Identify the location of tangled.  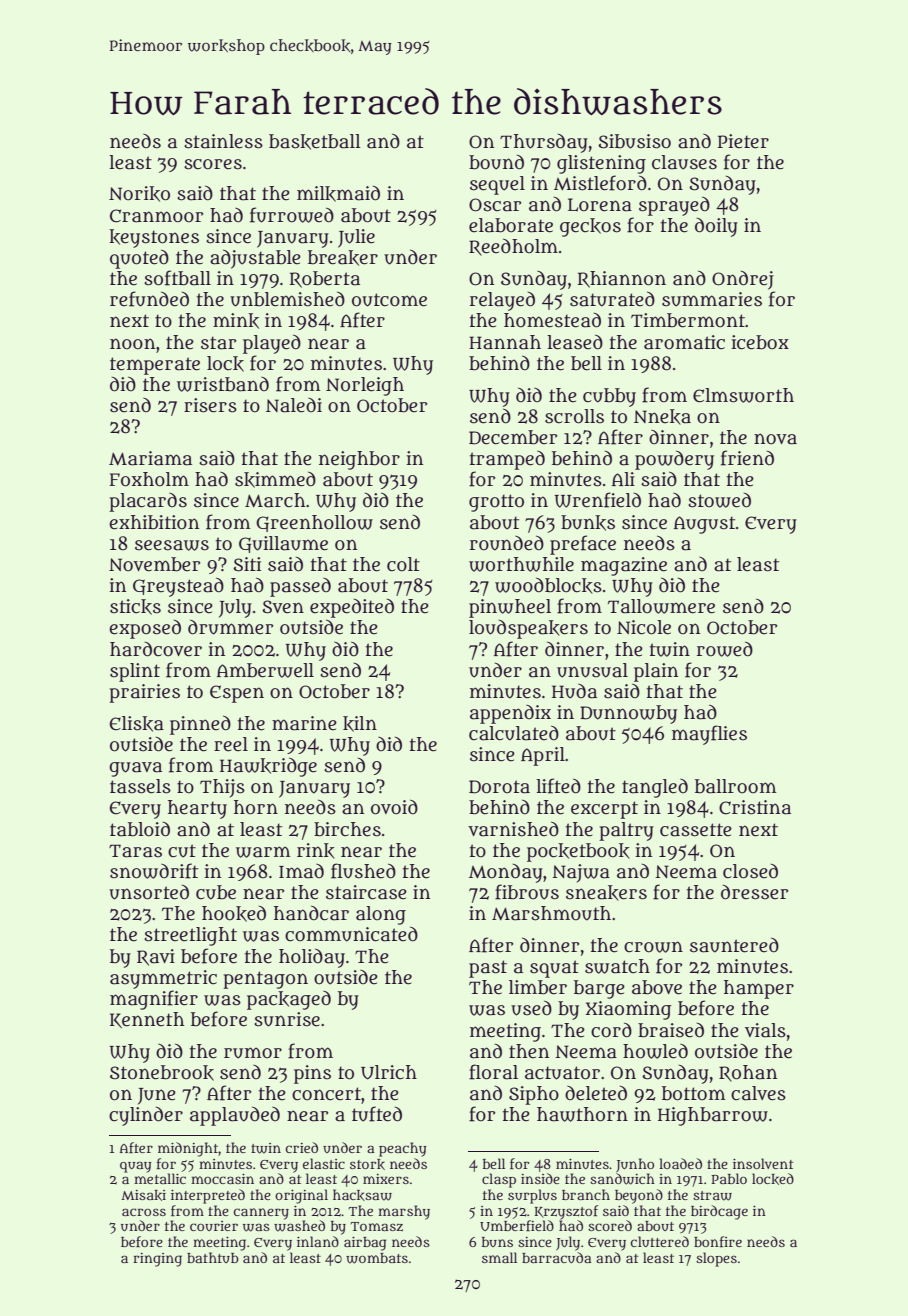
(655, 788).
